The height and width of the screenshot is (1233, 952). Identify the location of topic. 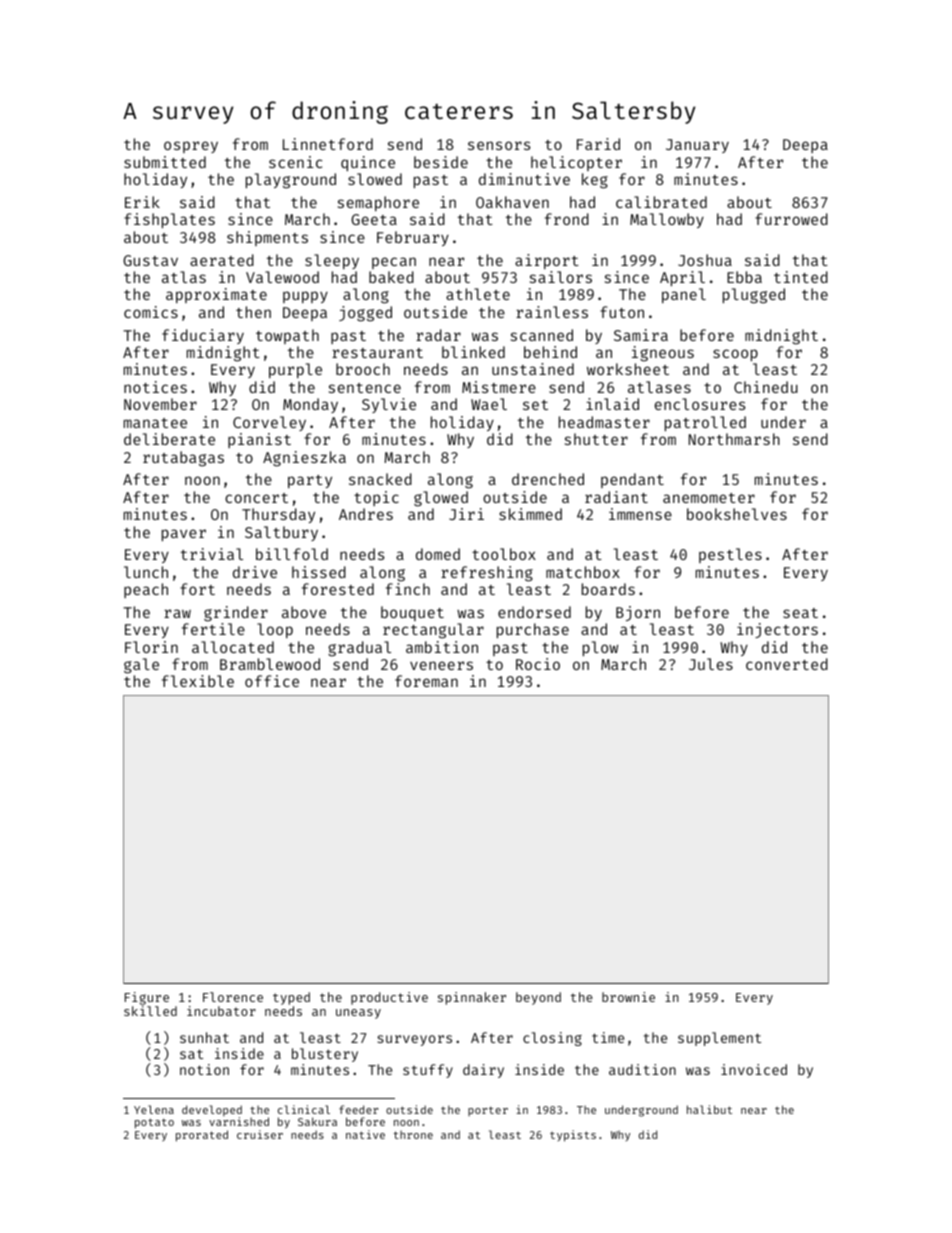
(376, 498).
